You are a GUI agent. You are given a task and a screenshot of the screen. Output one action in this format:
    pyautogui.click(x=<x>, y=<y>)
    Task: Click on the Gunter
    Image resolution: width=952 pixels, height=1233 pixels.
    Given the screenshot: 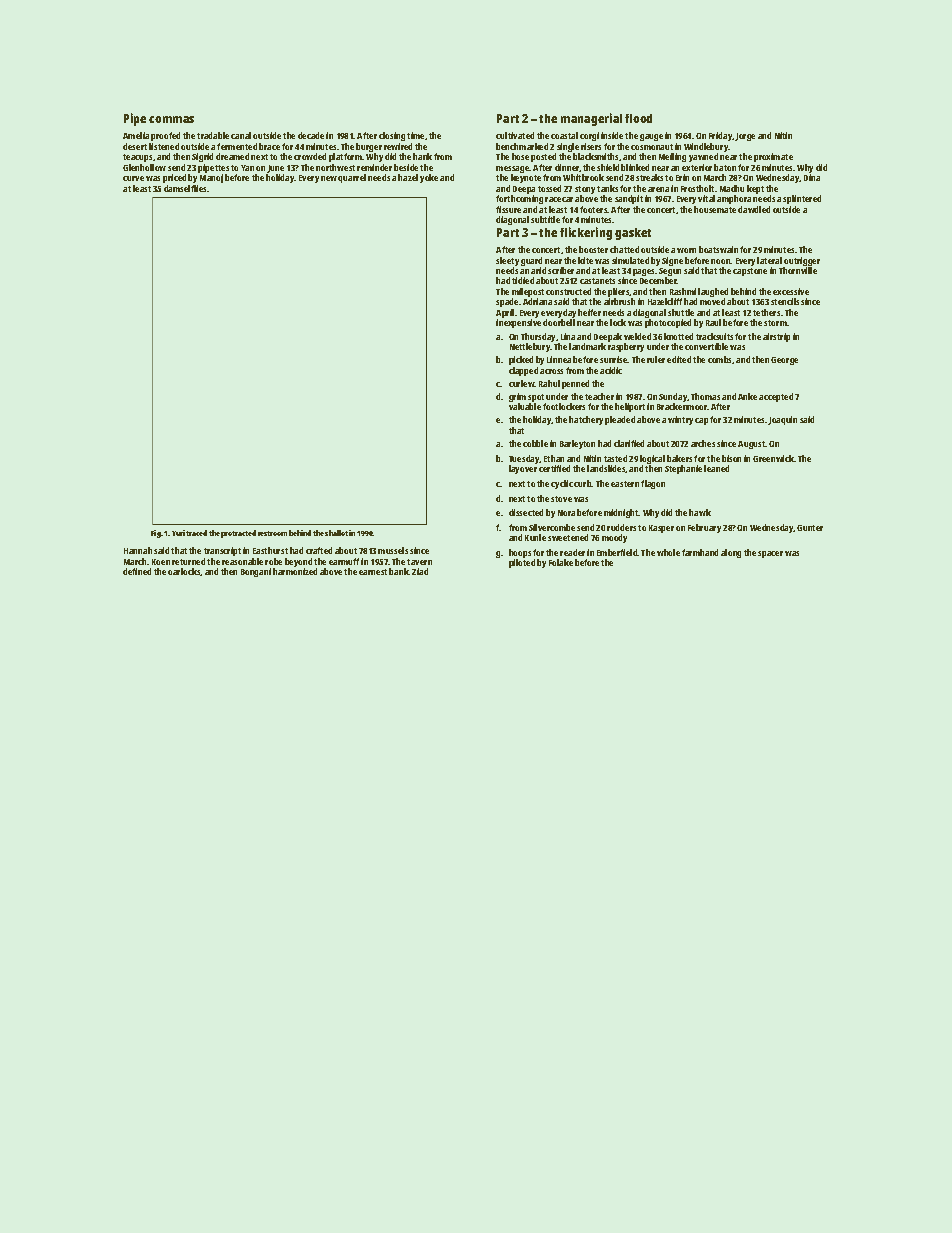 What is the action you would take?
    pyautogui.click(x=810, y=528)
